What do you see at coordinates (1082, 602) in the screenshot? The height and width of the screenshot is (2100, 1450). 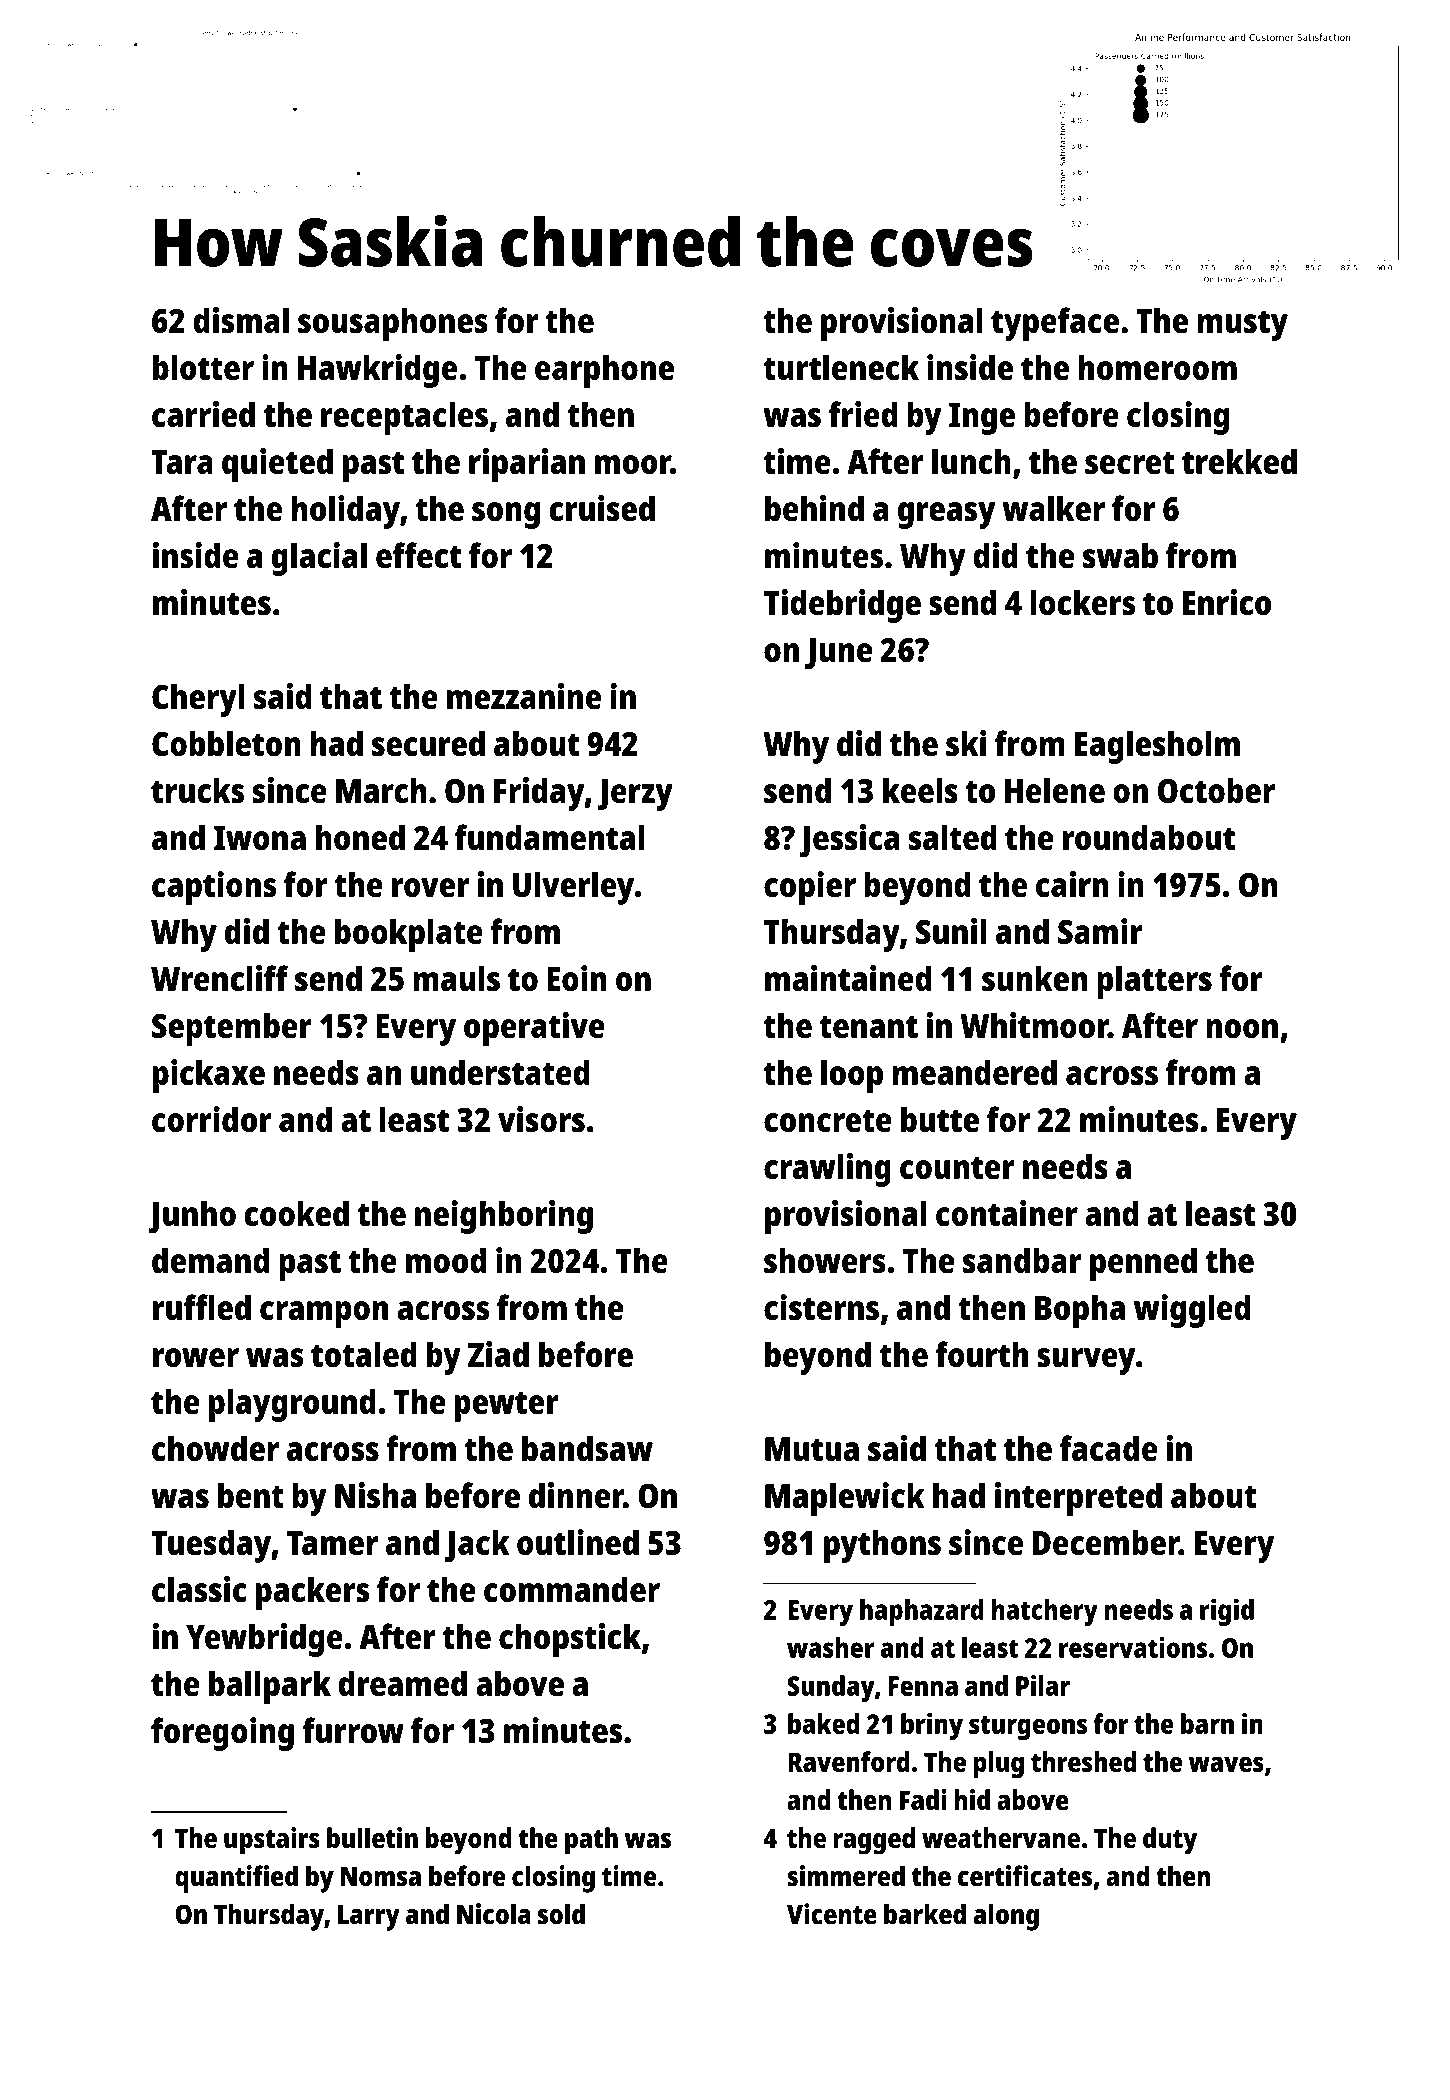 I see `lockers` at bounding box center [1082, 602].
